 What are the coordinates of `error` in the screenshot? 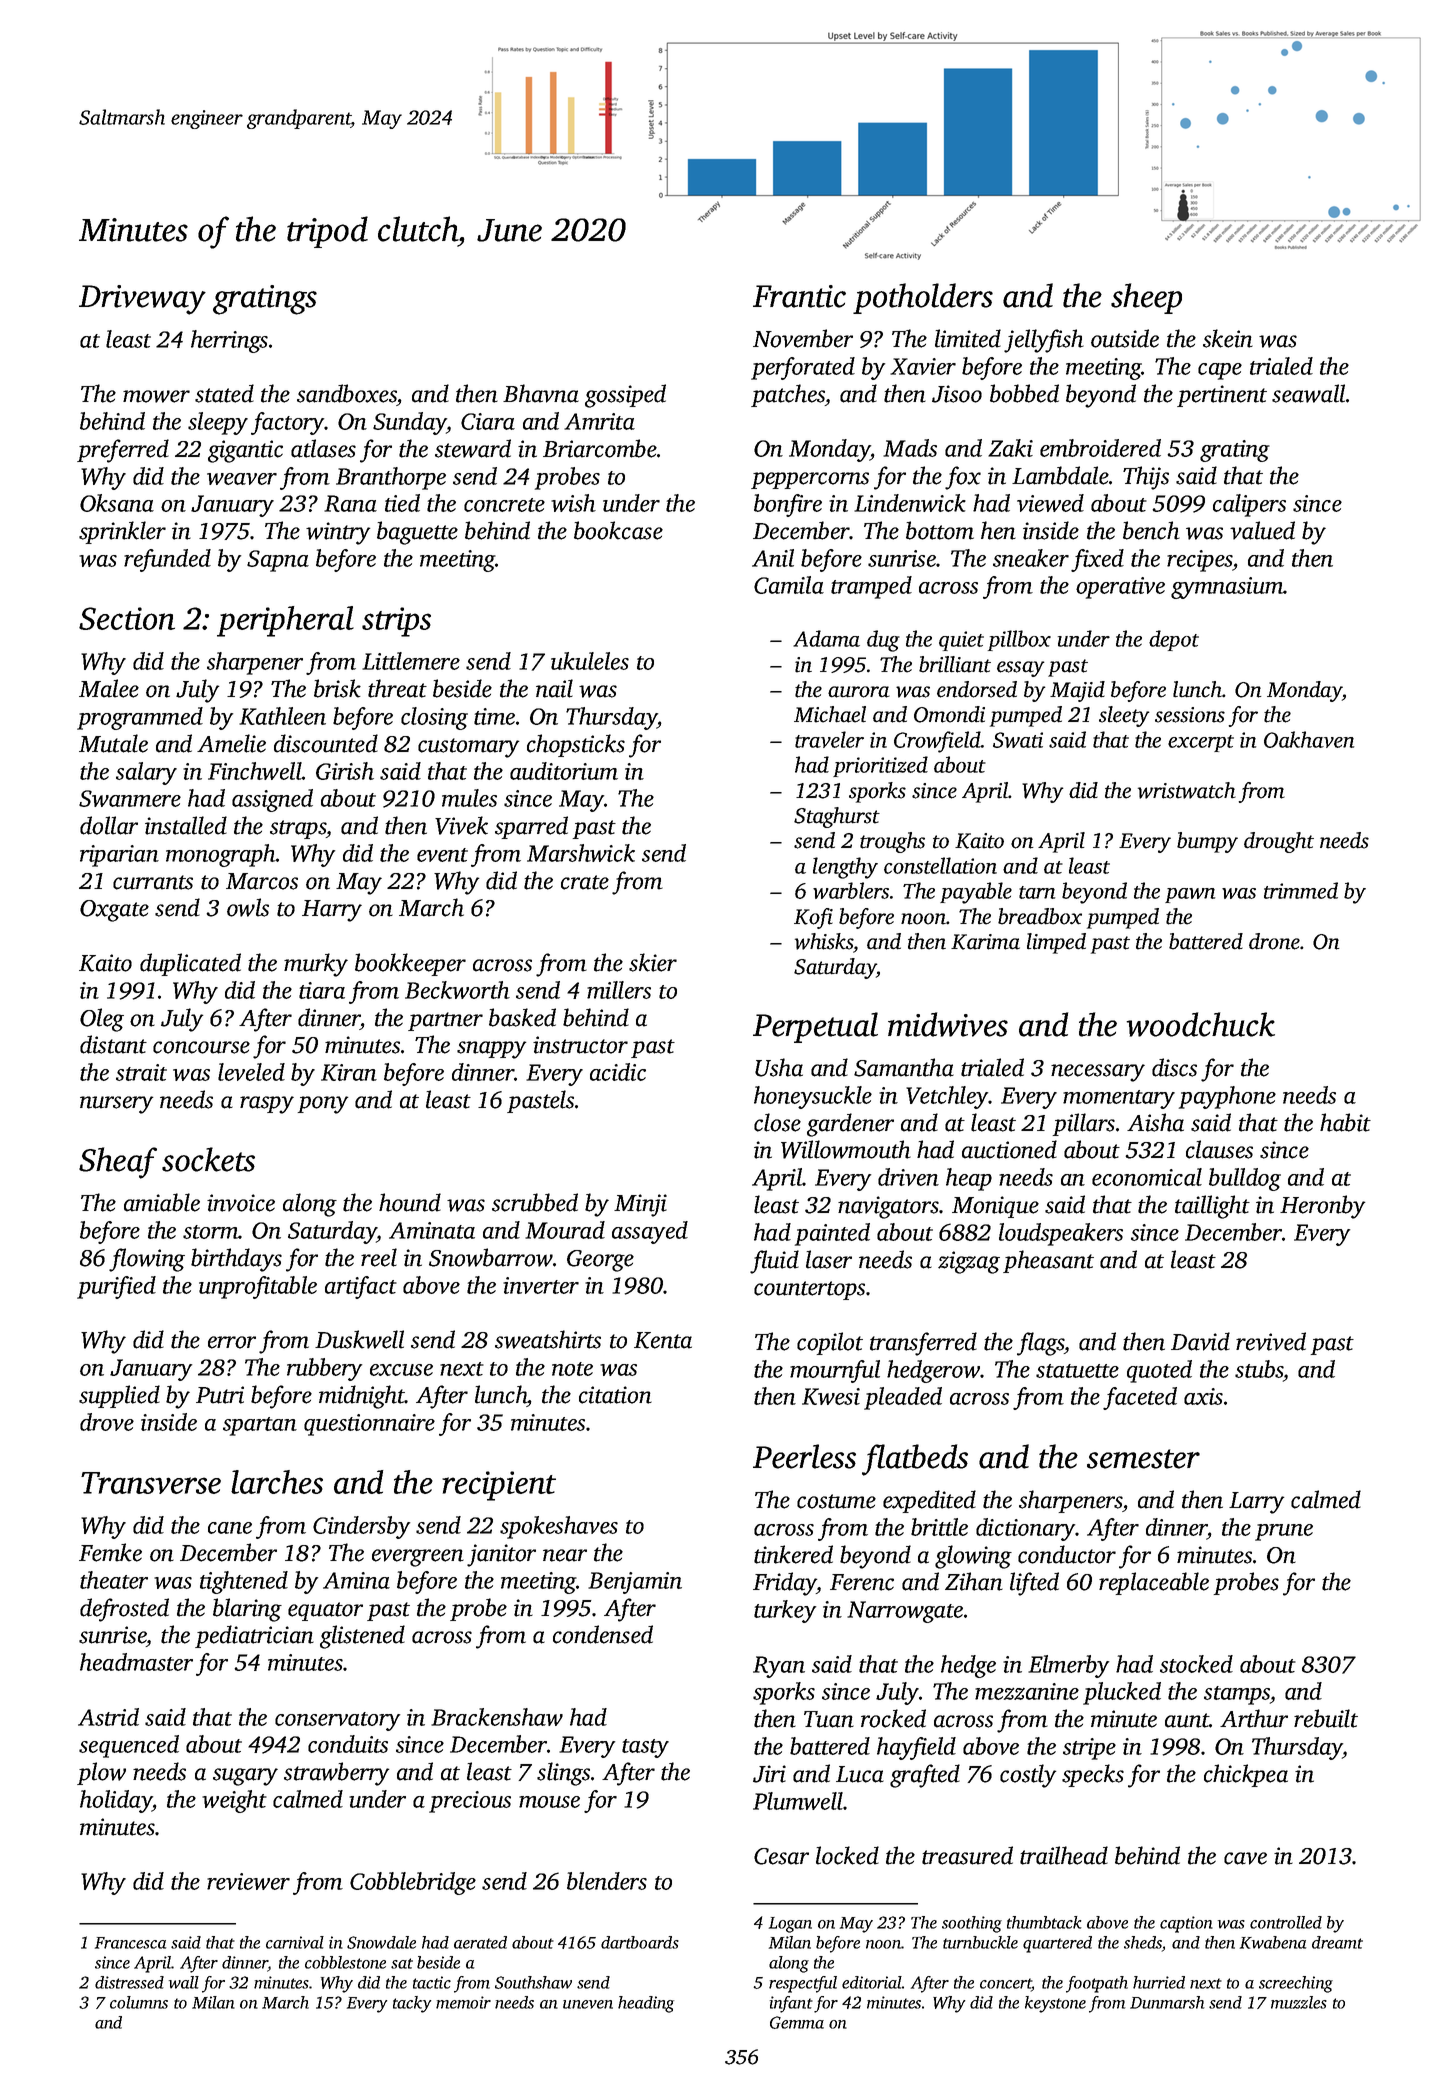 It's located at (232, 1342).
